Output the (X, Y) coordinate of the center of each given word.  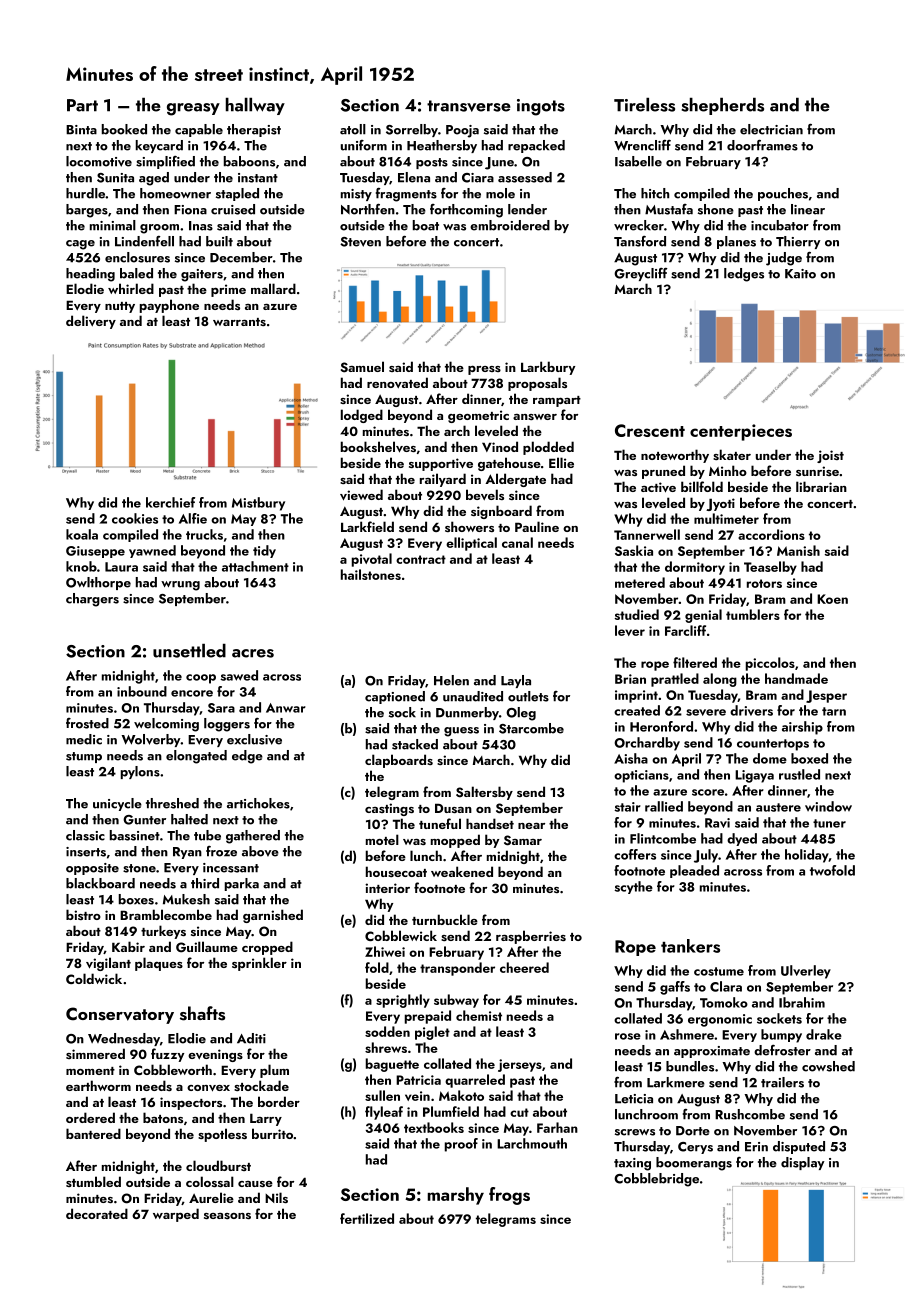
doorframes (762, 145)
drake (824, 1034)
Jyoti (720, 504)
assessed (525, 177)
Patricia (418, 1080)
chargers (92, 600)
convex (208, 1088)
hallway (255, 106)
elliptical (471, 544)
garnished (273, 916)
